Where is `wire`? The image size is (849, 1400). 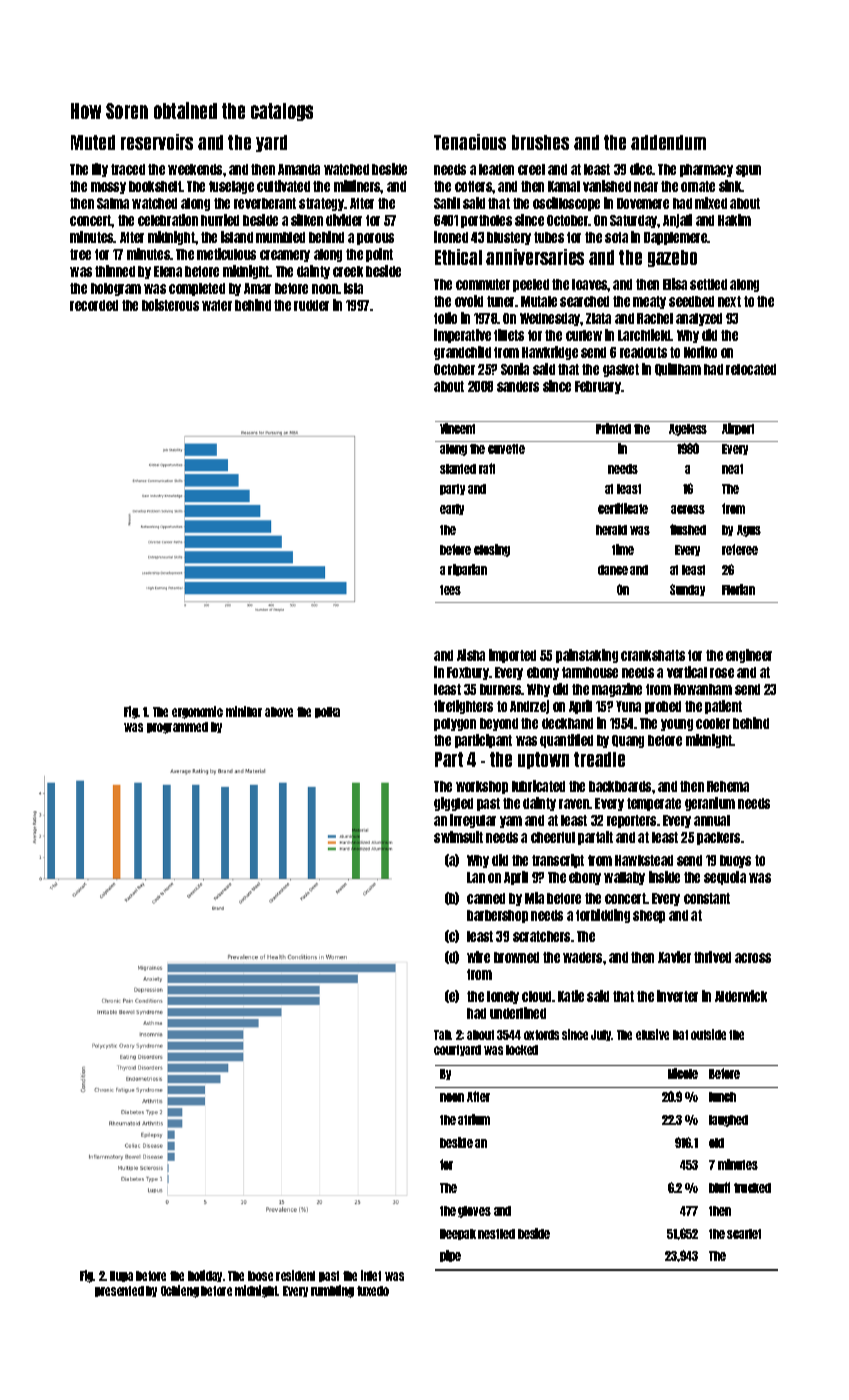
wire is located at coordinates (478, 957).
